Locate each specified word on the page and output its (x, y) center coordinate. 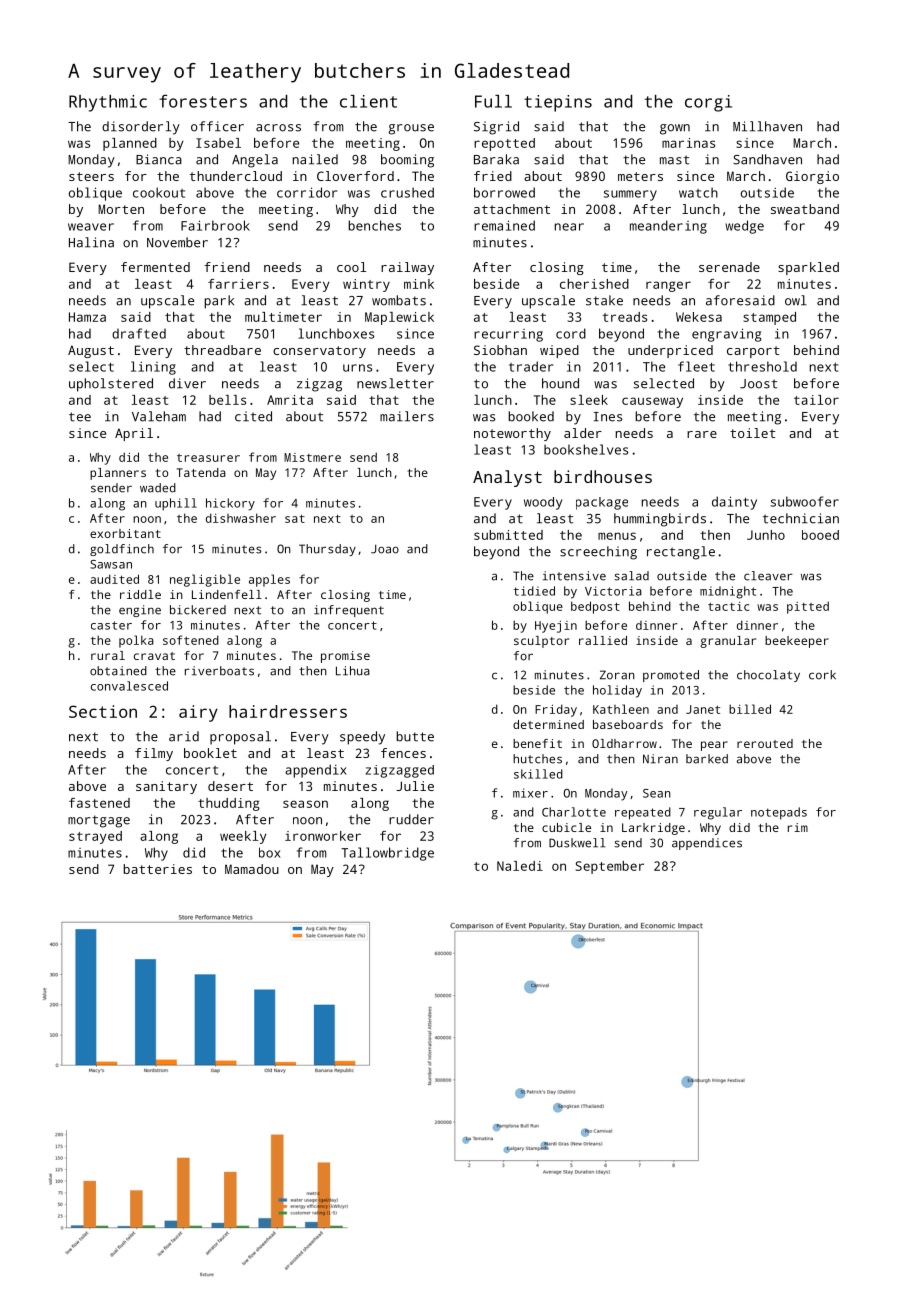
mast (674, 160)
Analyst (507, 478)
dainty (734, 503)
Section (103, 711)
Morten (121, 209)
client (368, 101)
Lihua (353, 671)
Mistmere (312, 457)
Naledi (520, 866)
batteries (157, 869)
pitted (808, 607)
